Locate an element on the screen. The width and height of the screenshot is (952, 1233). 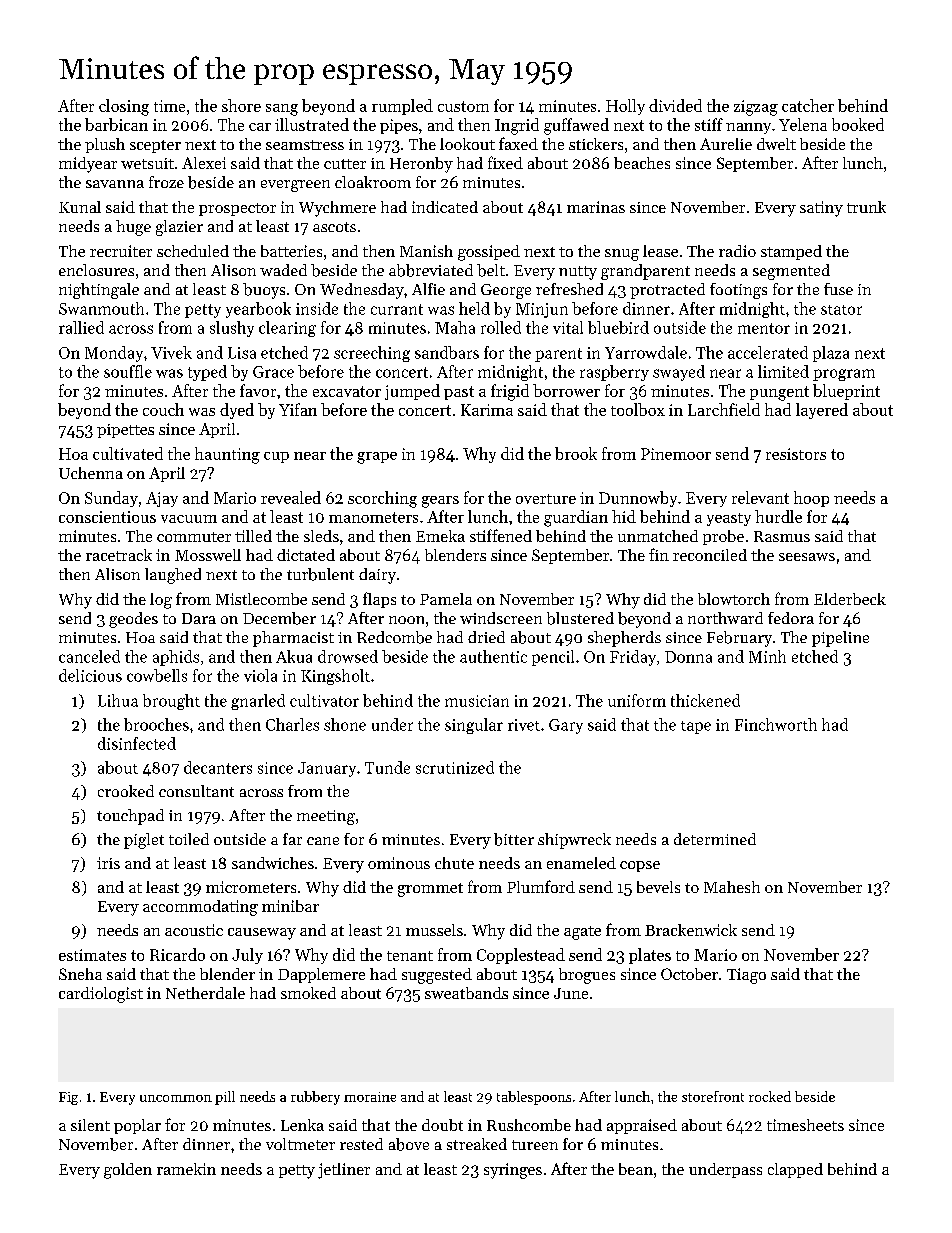
cutter is located at coordinates (345, 164).
